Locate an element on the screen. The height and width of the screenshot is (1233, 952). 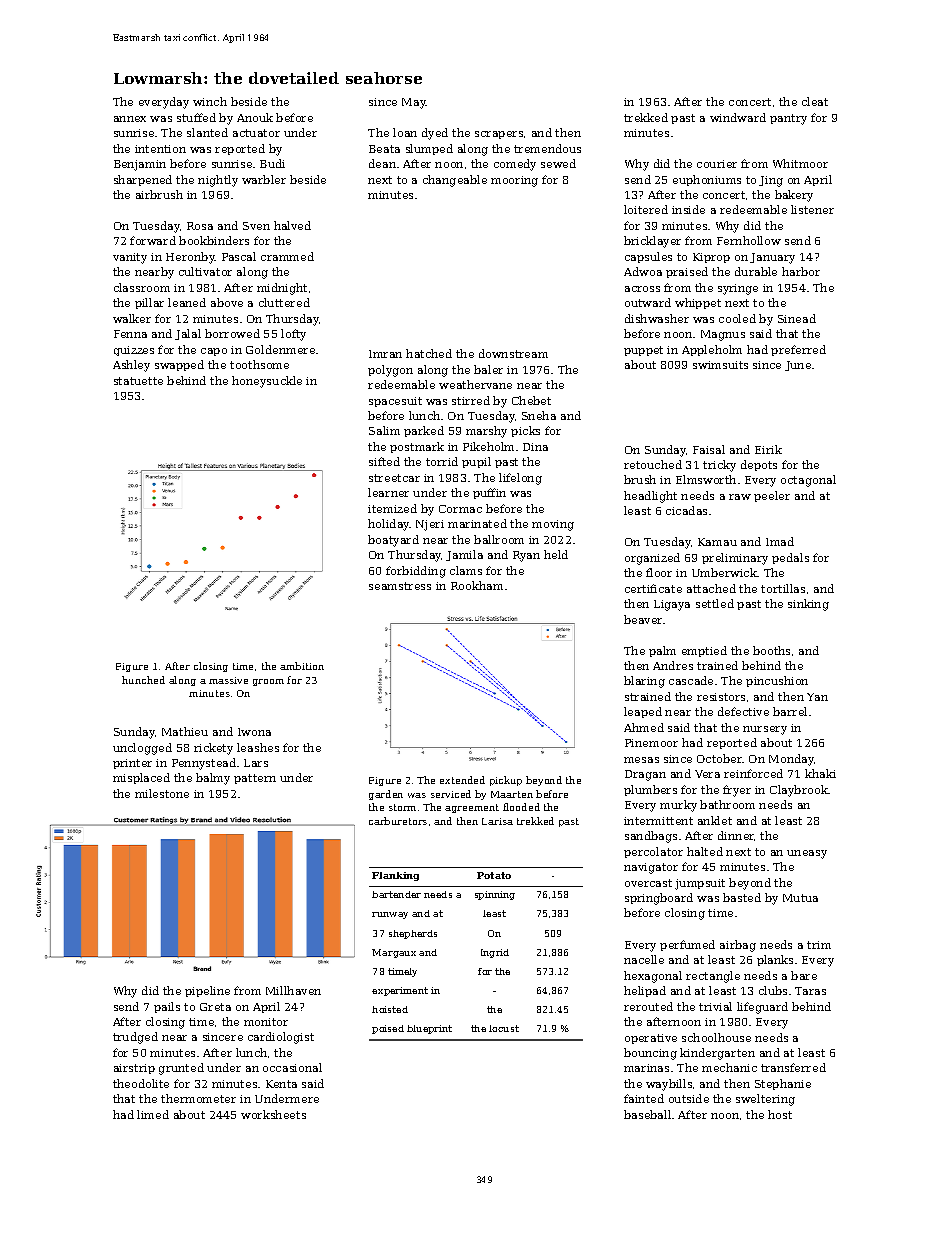
garden is located at coordinates (386, 795).
